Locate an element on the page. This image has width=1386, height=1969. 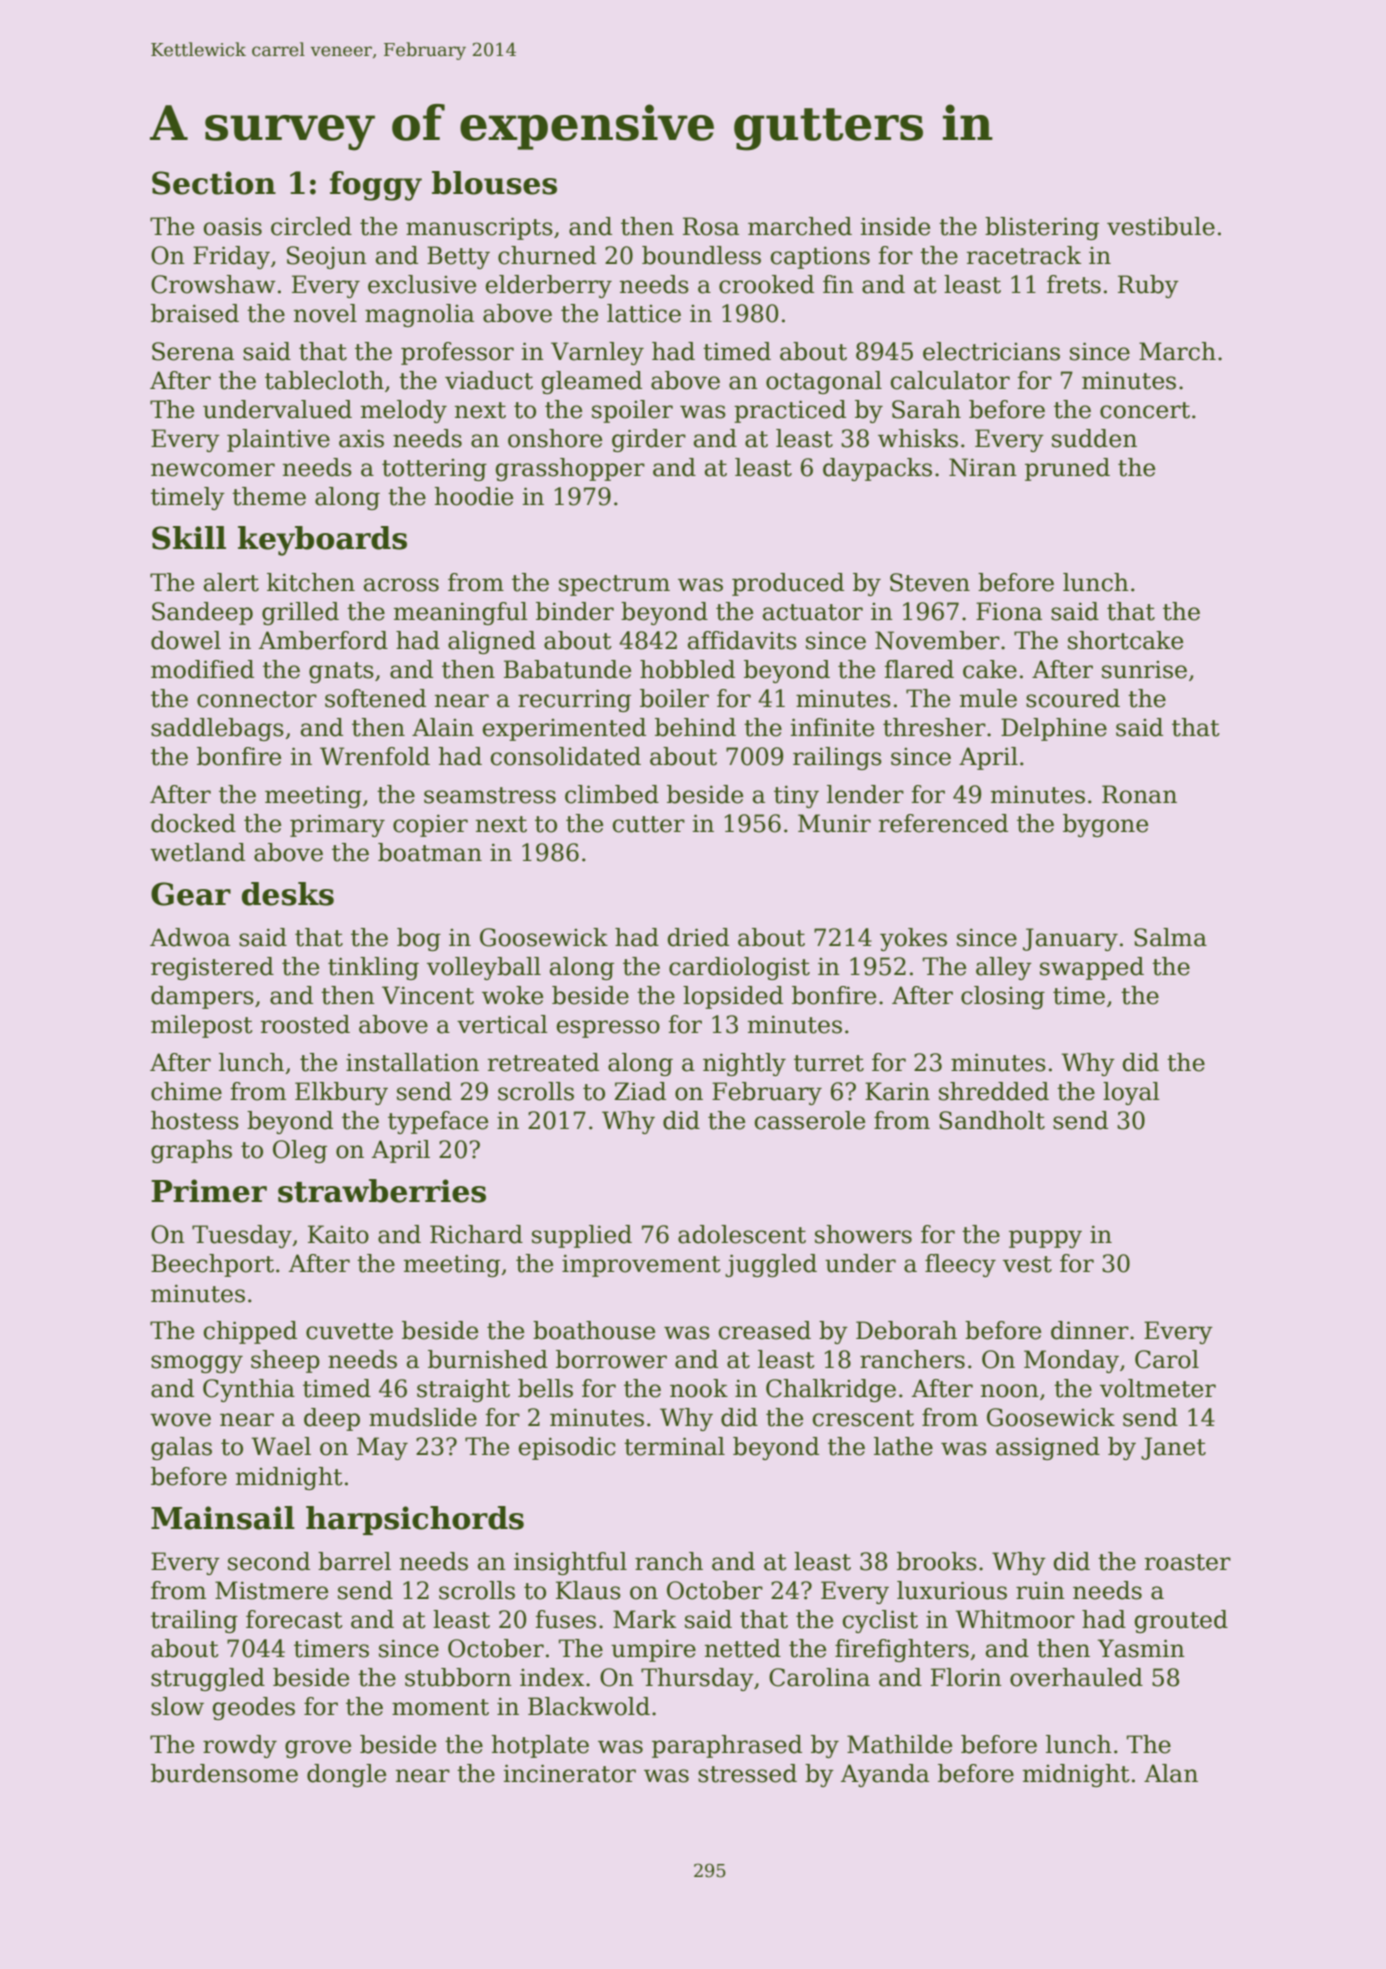
cuvette is located at coordinates (349, 1331).
